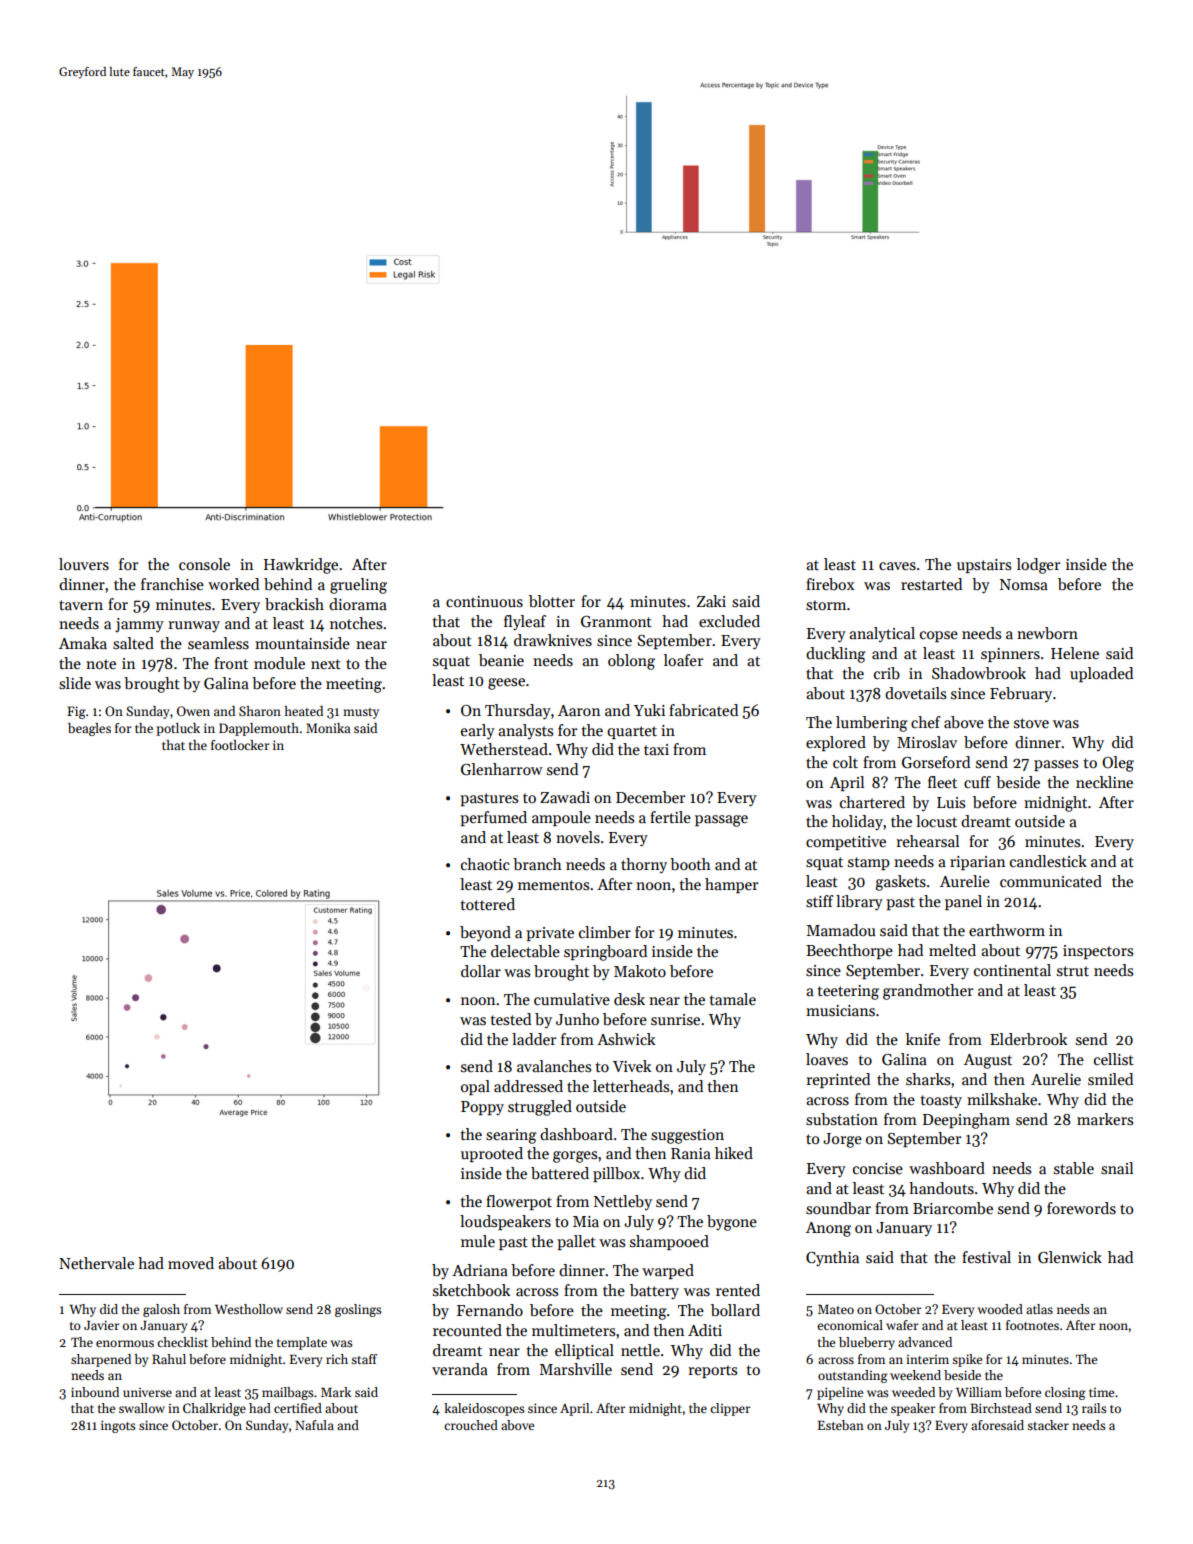 The width and height of the image is (1193, 1544). What do you see at coordinates (501, 660) in the image?
I see `beanie` at bounding box center [501, 660].
